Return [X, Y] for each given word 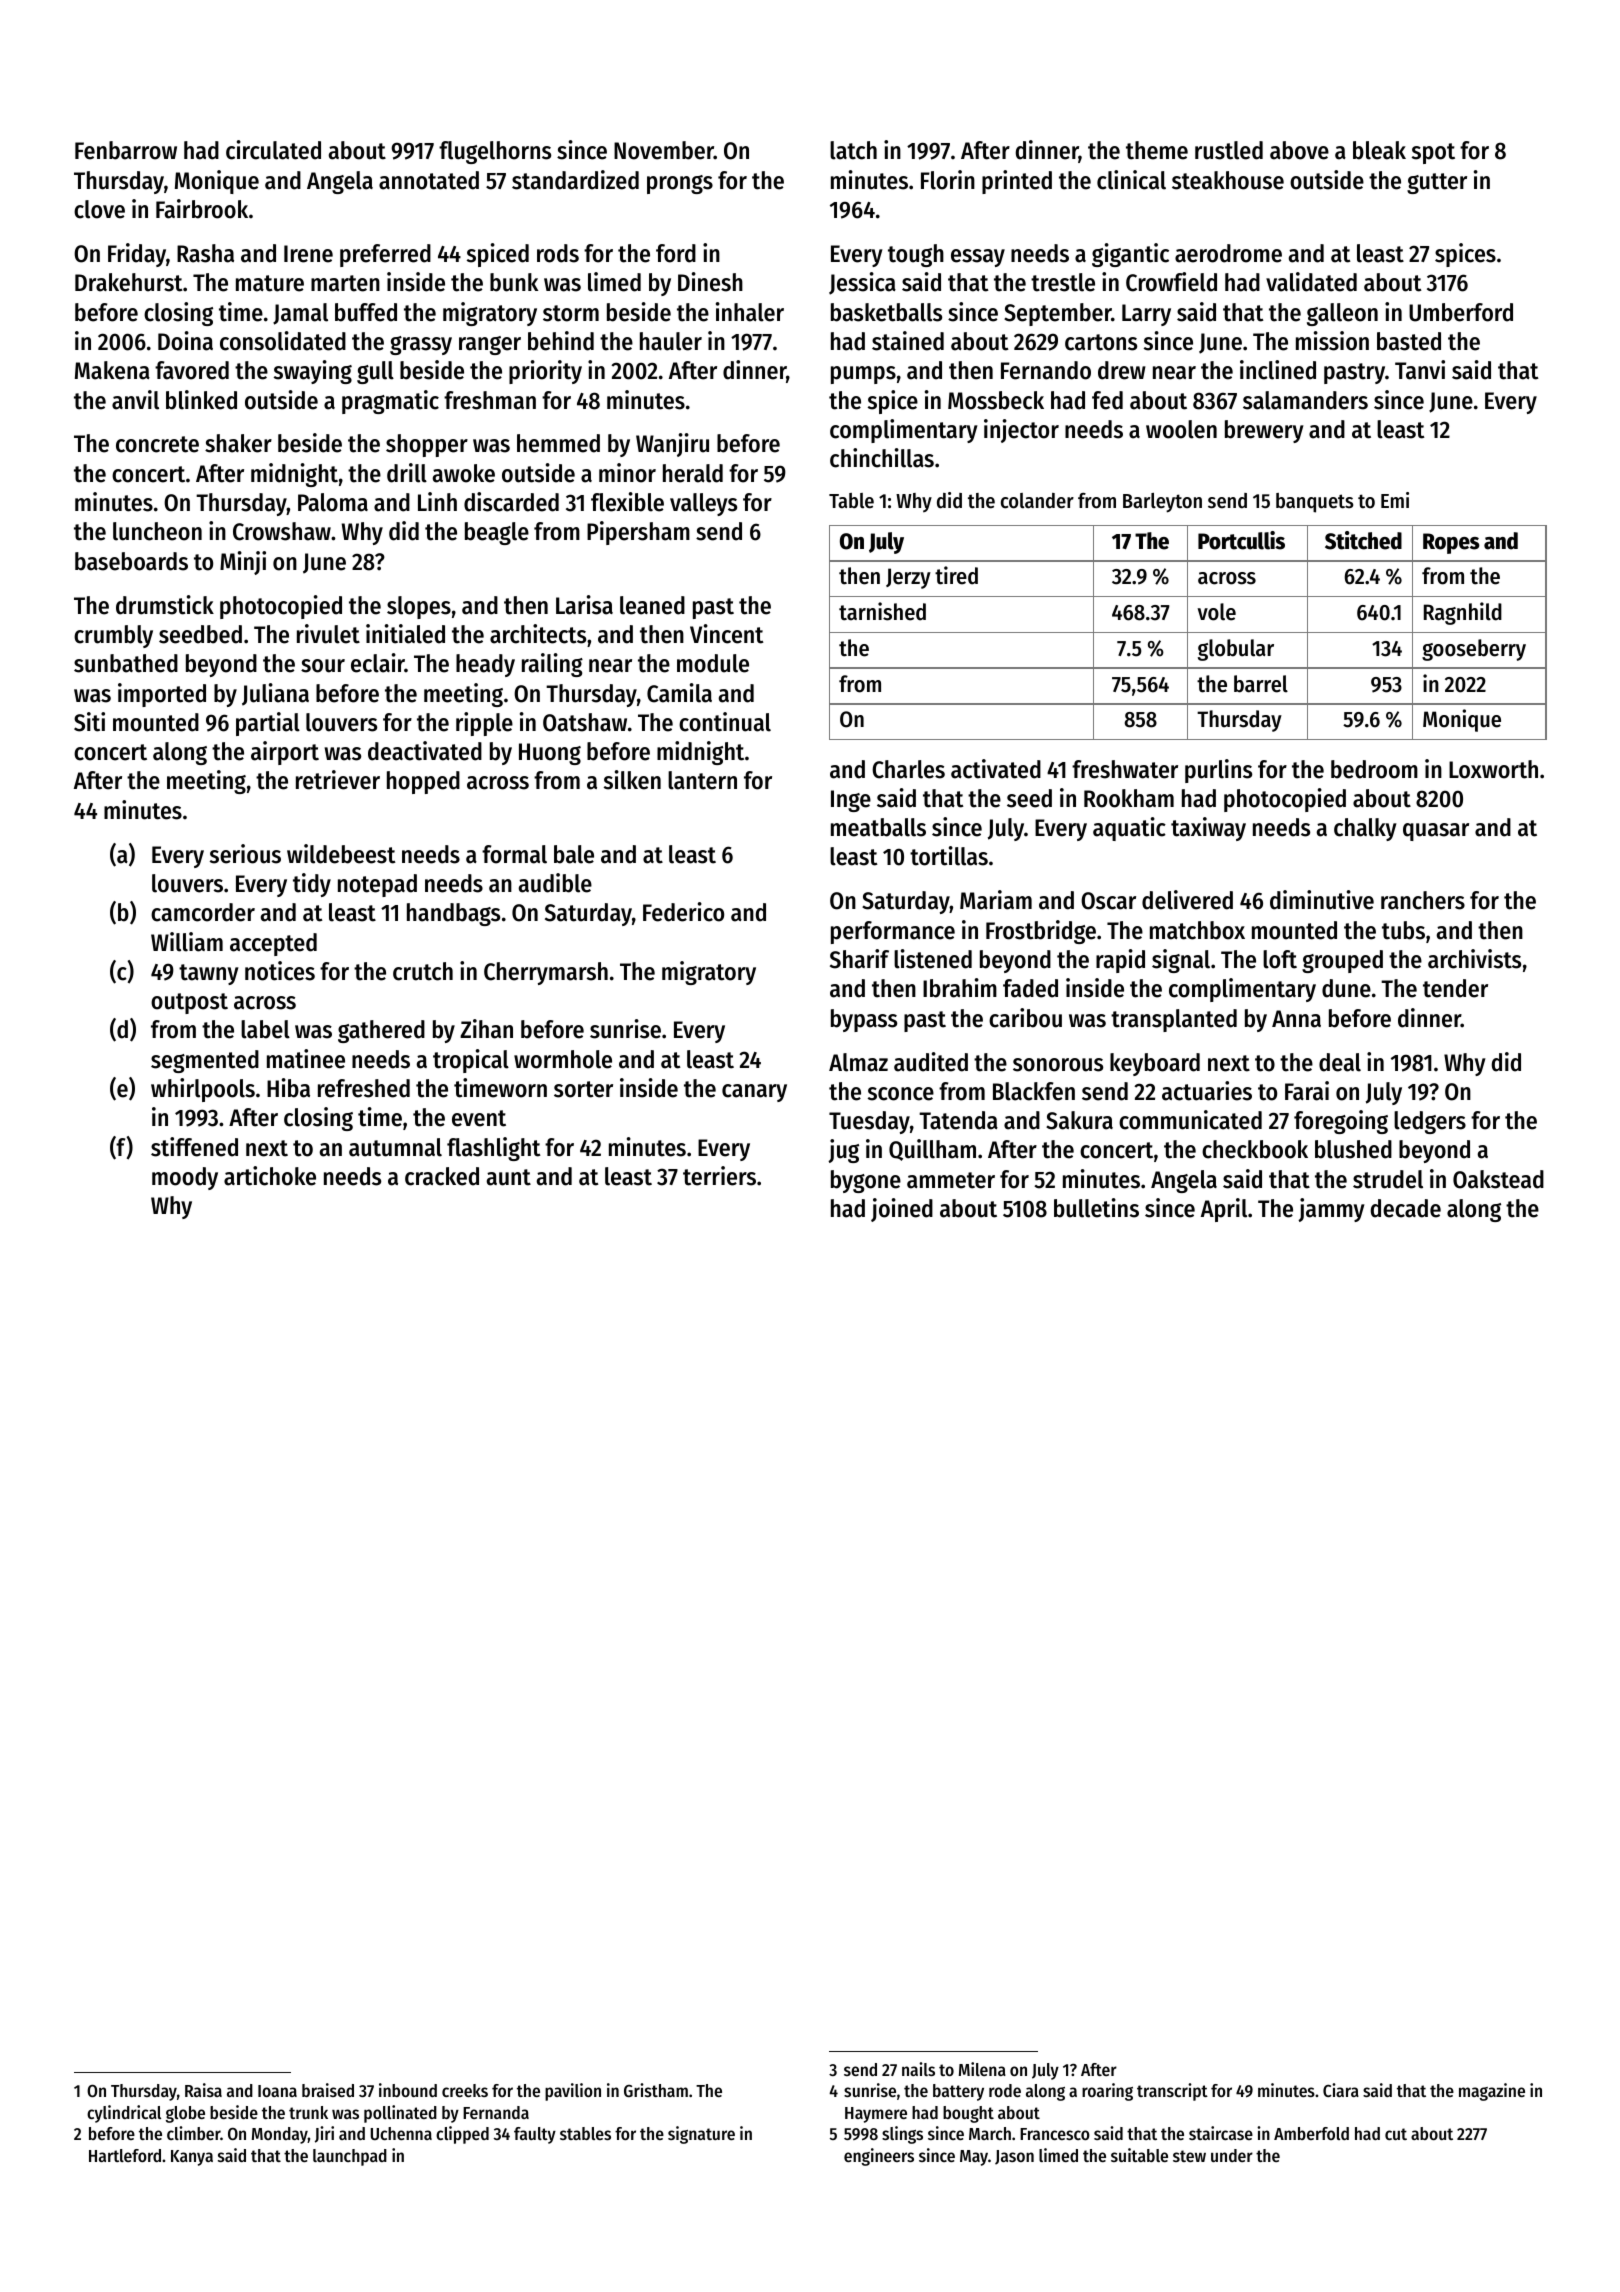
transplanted [1174, 1020]
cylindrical [124, 2114]
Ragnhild [1463, 613]
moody [185, 1178]
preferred [385, 255]
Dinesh [710, 282]
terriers [719, 1176]
